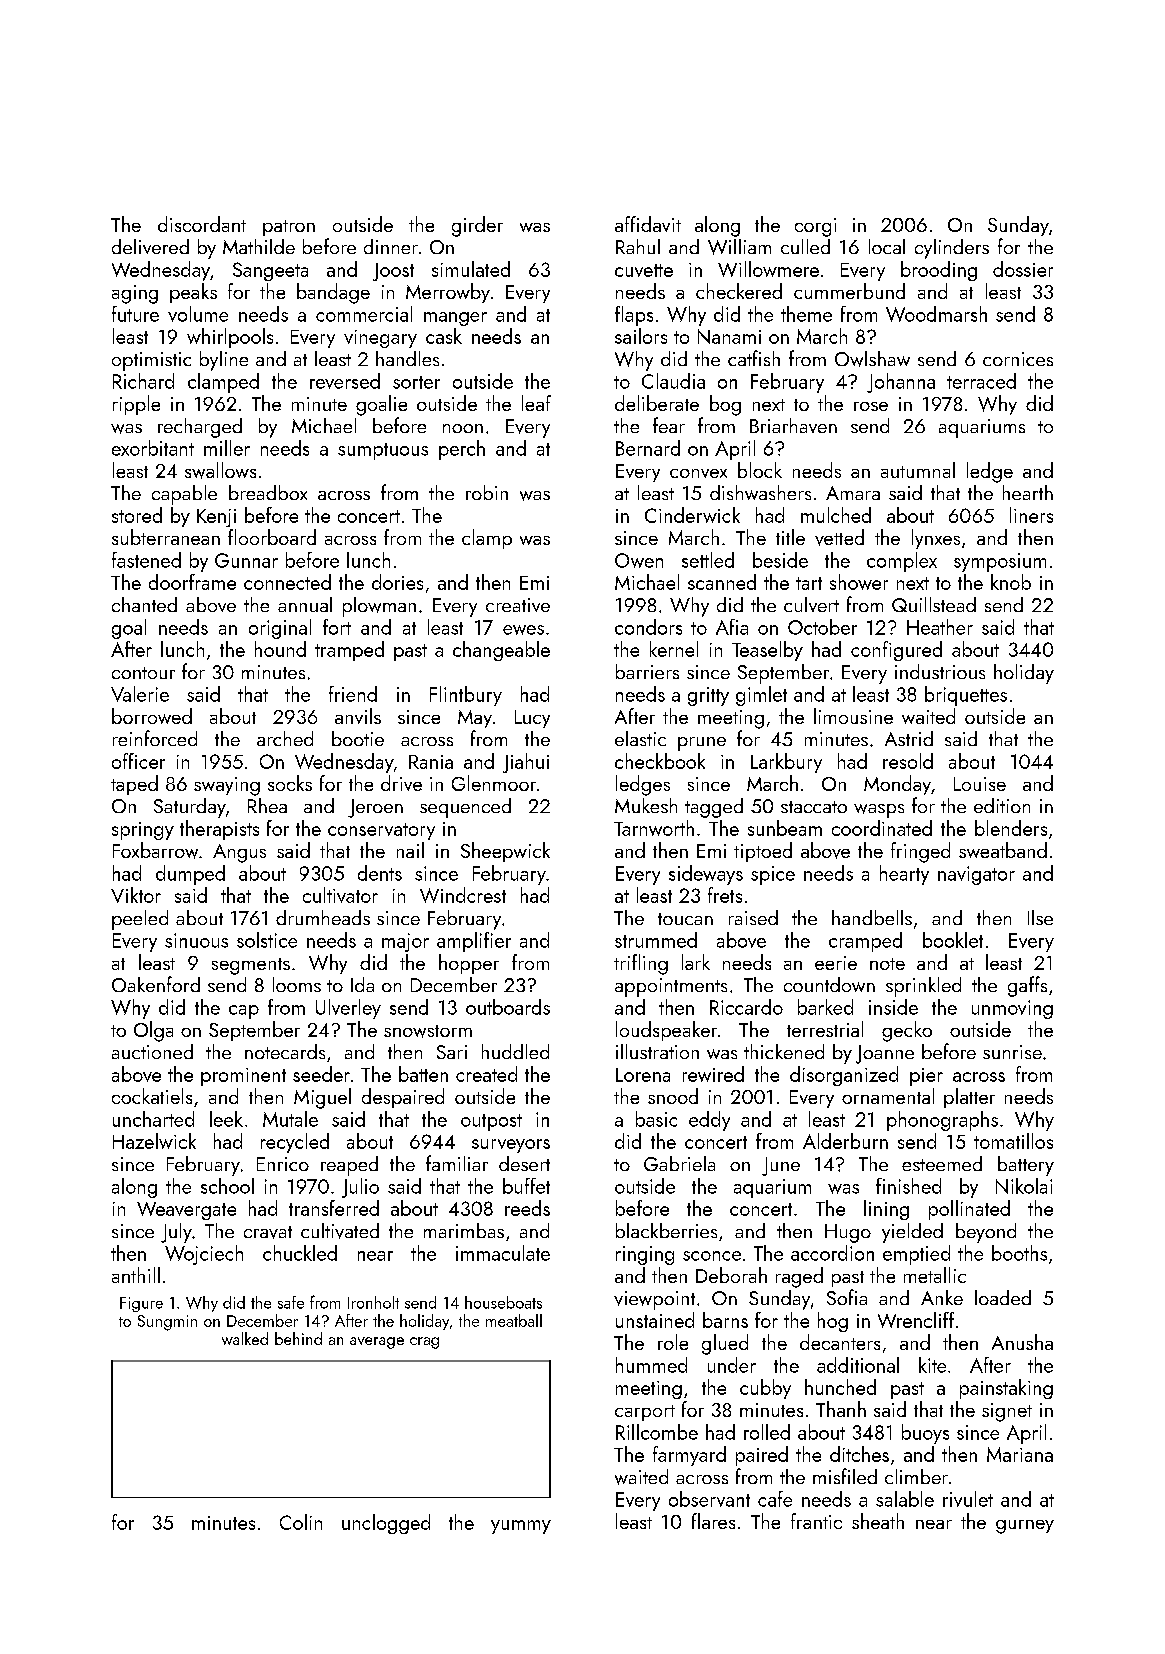 The width and height of the page is (1165, 1654). What do you see at coordinates (1018, 359) in the page?
I see `cornices` at bounding box center [1018, 359].
